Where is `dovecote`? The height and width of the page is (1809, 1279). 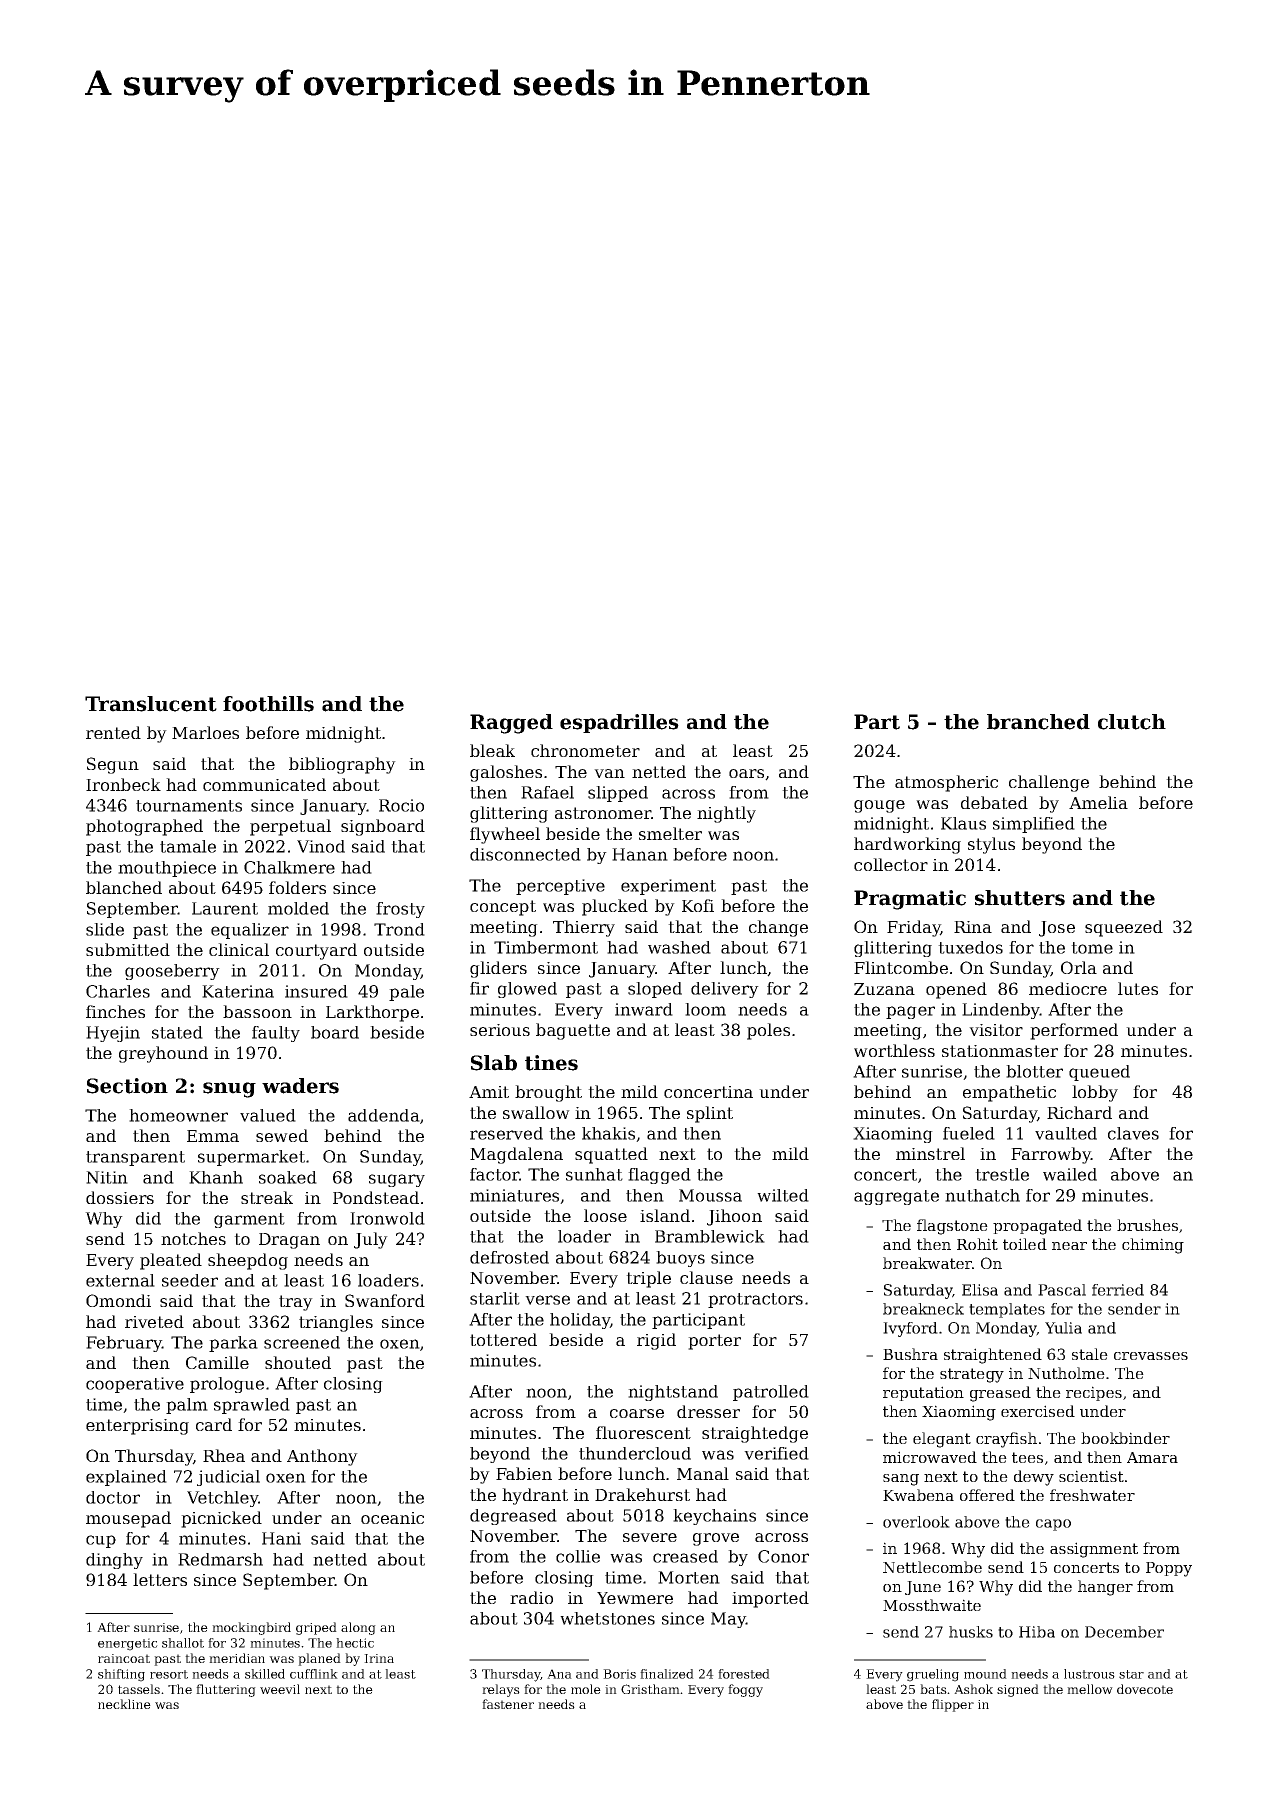
dovecote is located at coordinates (1145, 1689).
